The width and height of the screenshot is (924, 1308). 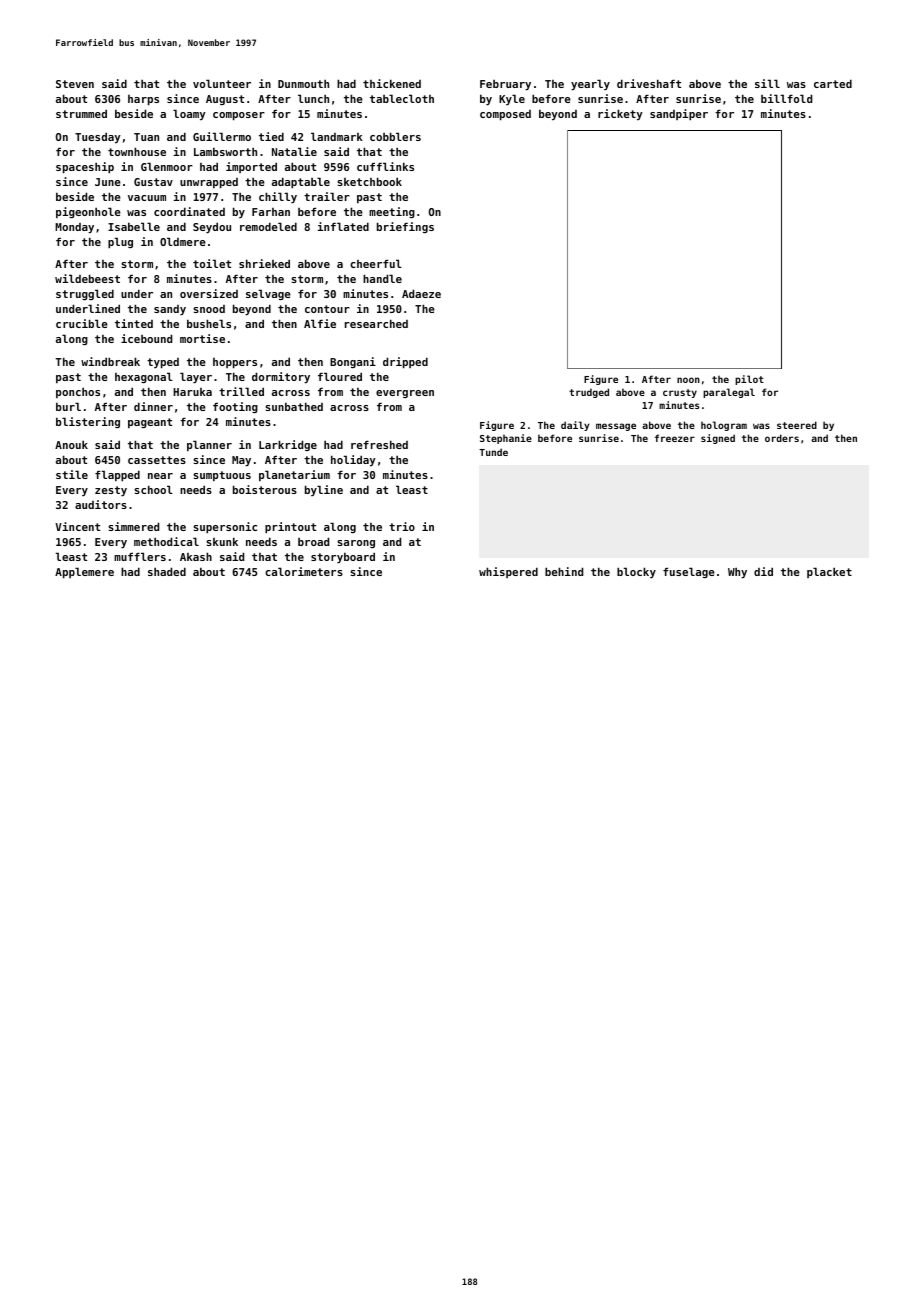 What do you see at coordinates (294, 406) in the screenshot?
I see `sunbathed` at bounding box center [294, 406].
